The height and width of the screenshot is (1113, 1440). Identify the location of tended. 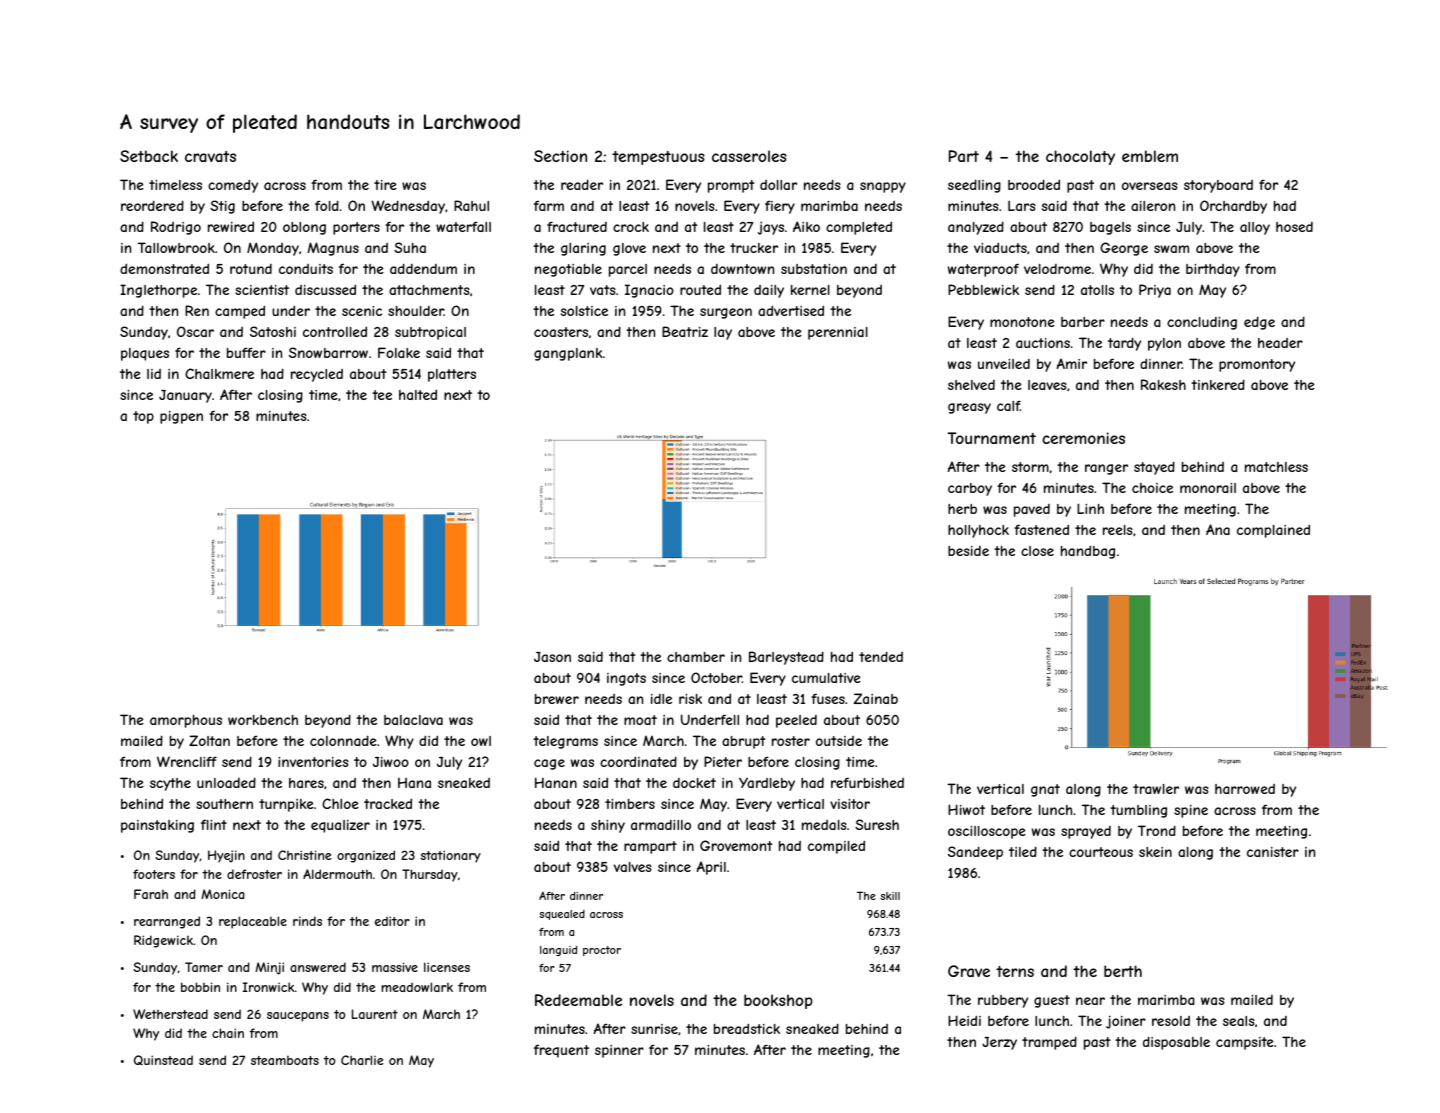
(881, 656).
